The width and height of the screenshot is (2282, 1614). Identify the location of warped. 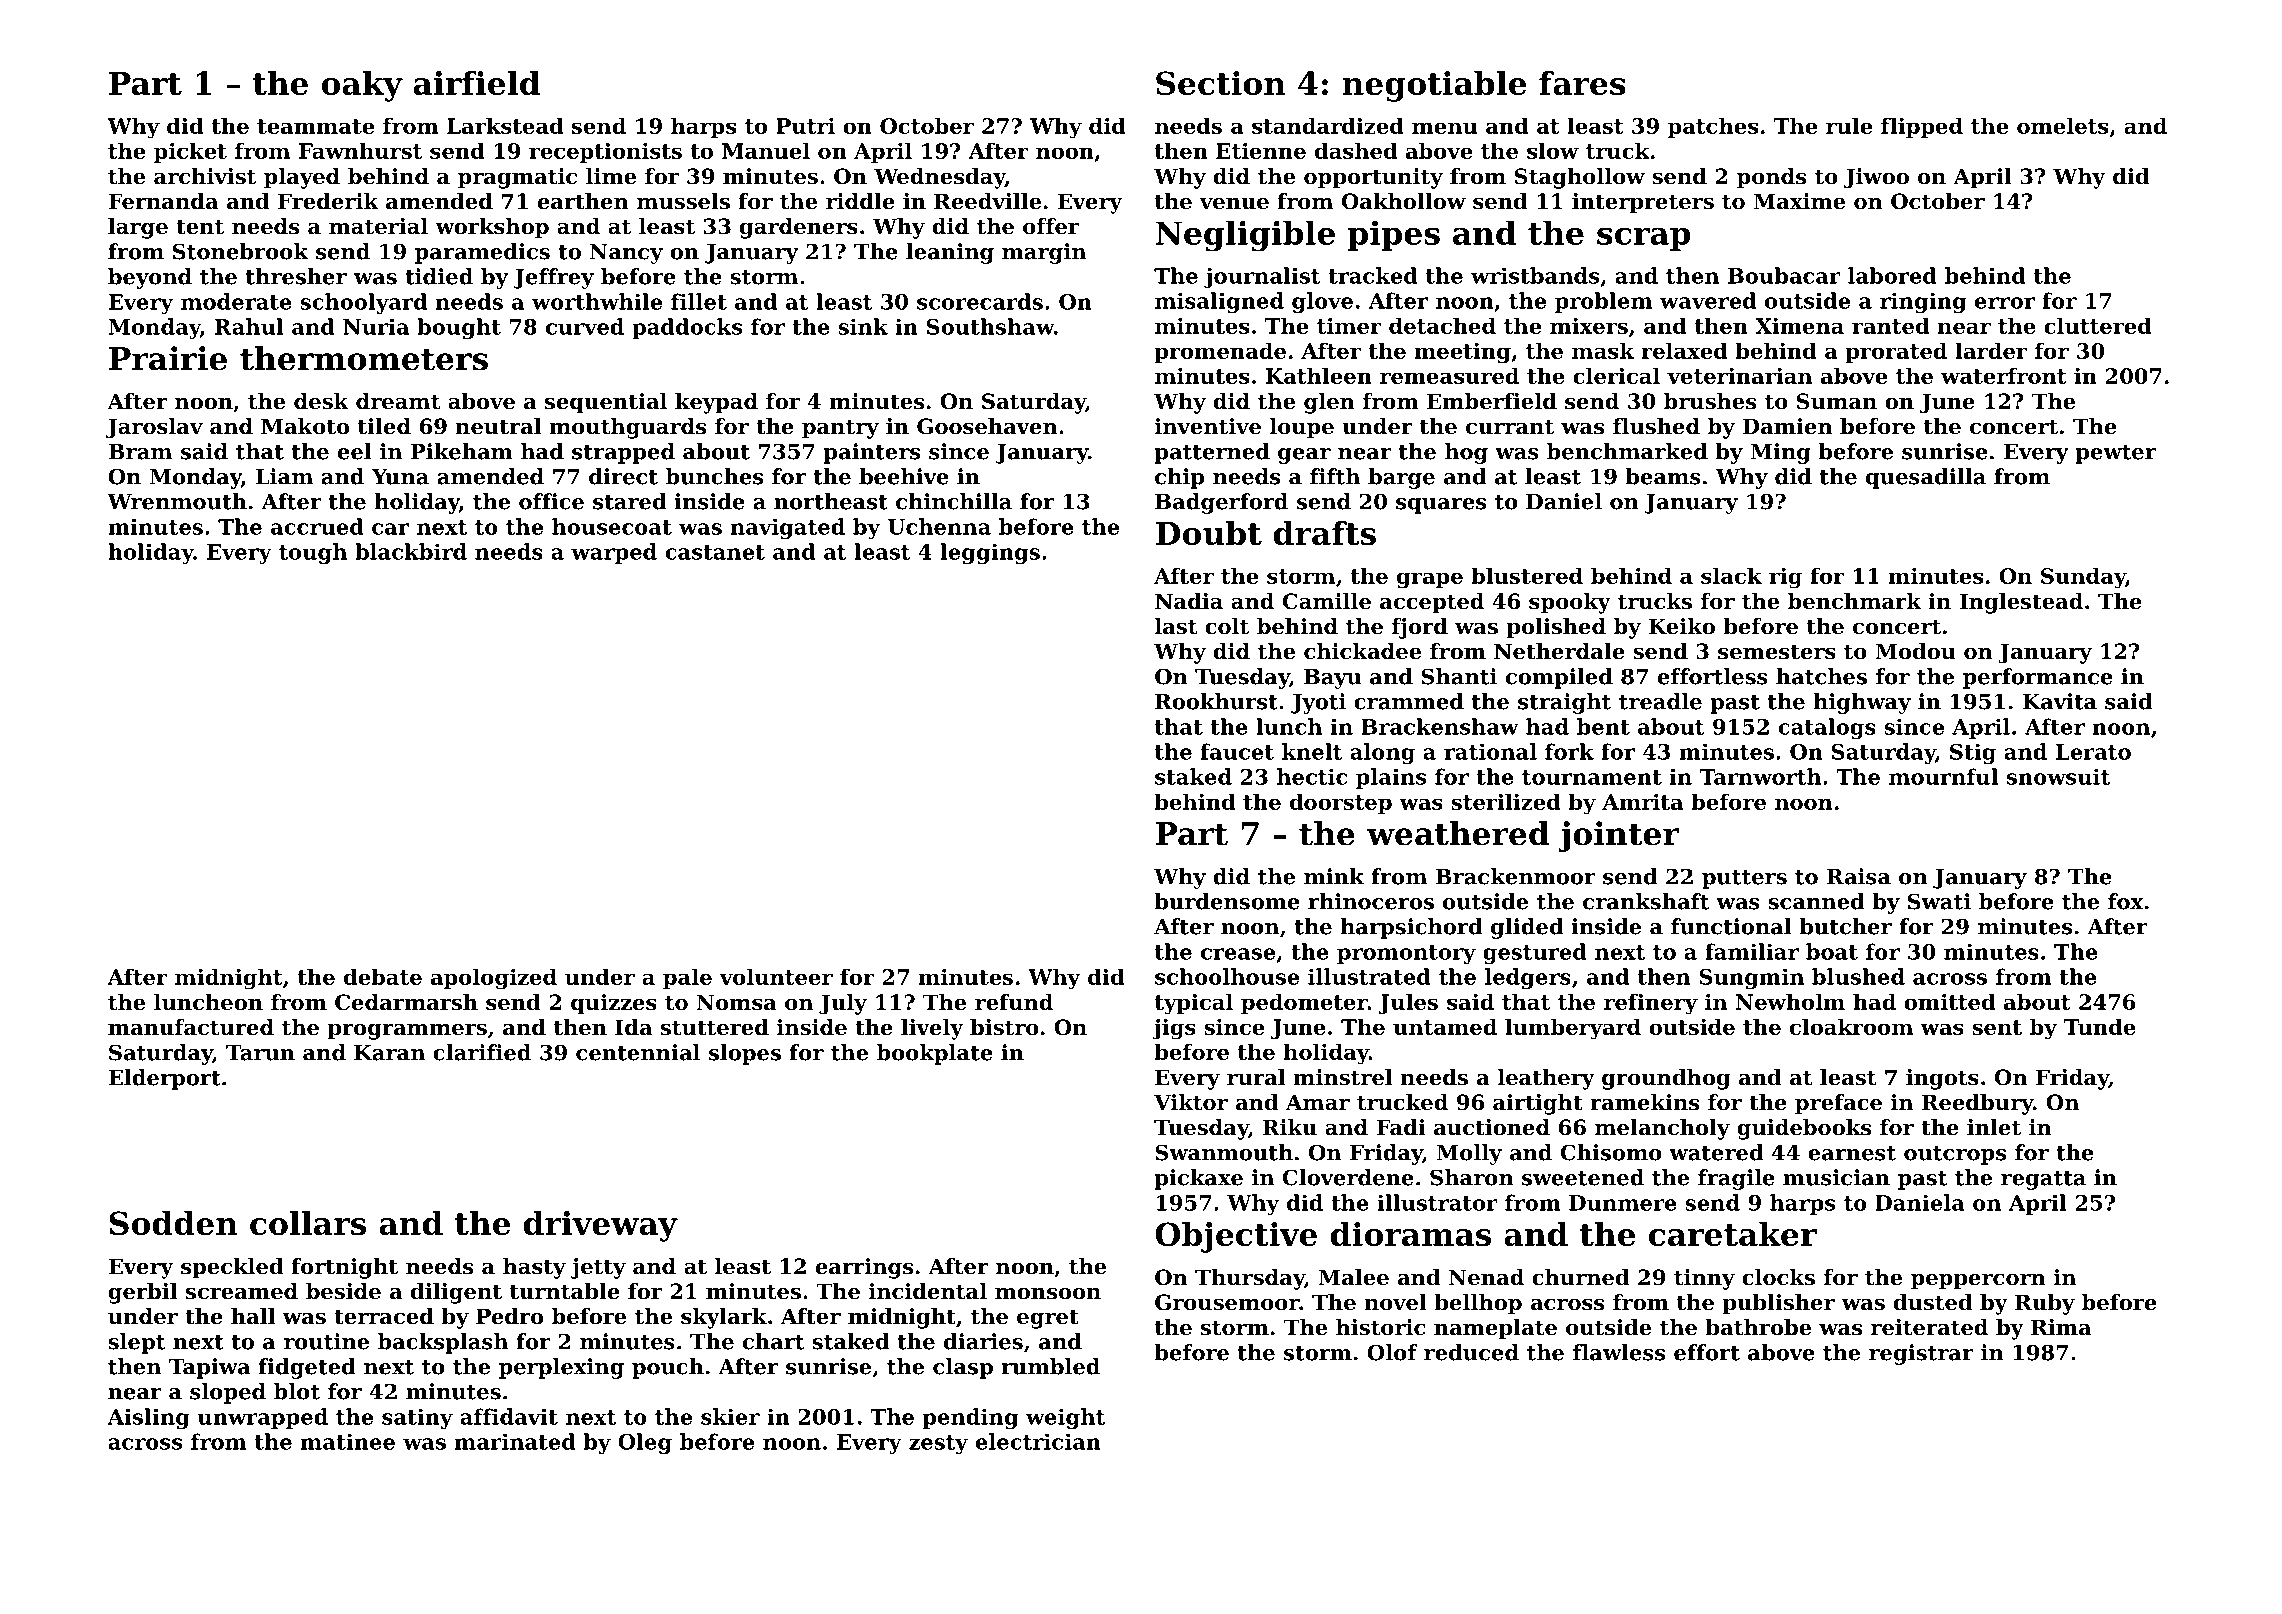
(614, 553).
